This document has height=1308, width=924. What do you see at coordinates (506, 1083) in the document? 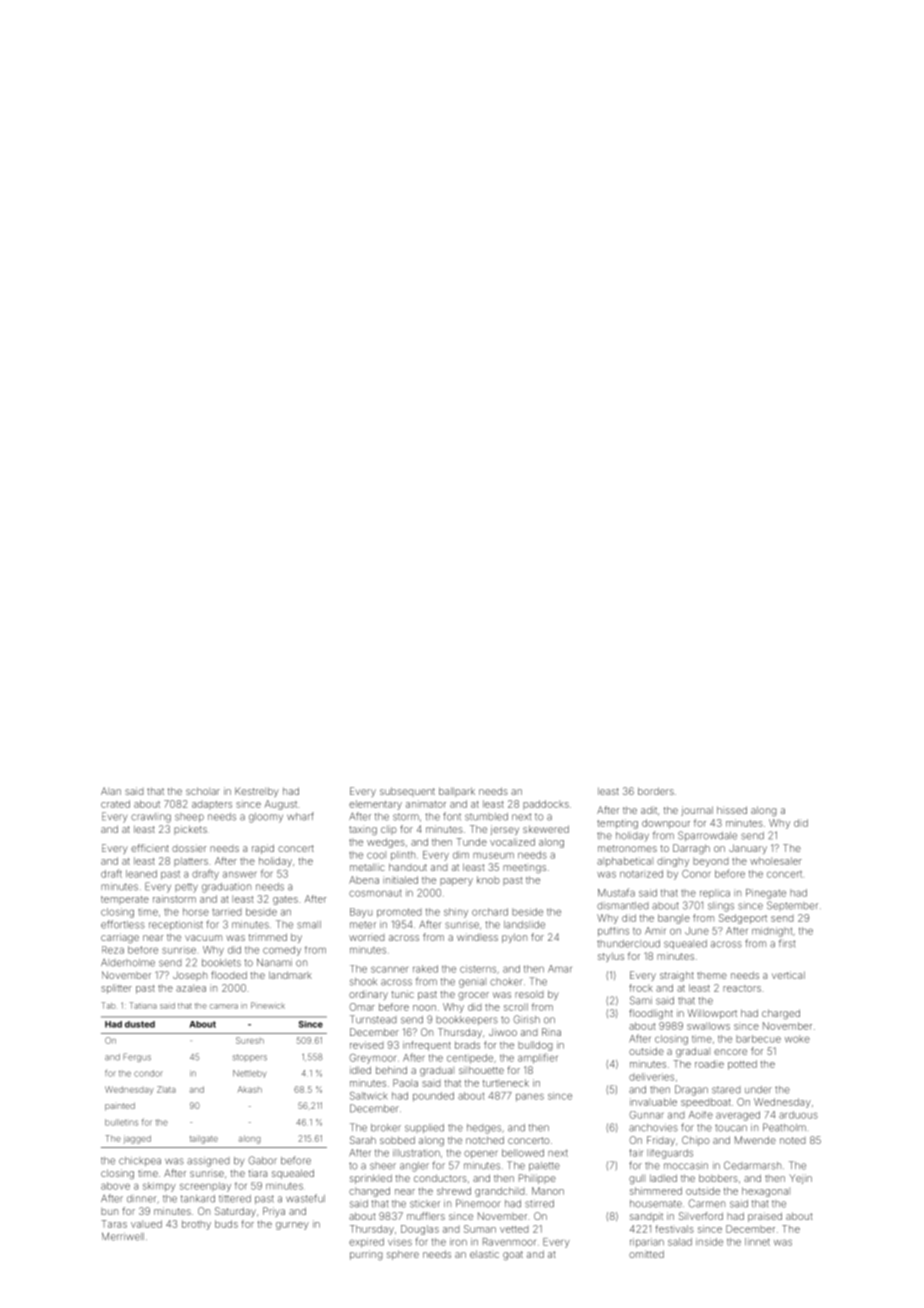
I see `turtleneck` at bounding box center [506, 1083].
